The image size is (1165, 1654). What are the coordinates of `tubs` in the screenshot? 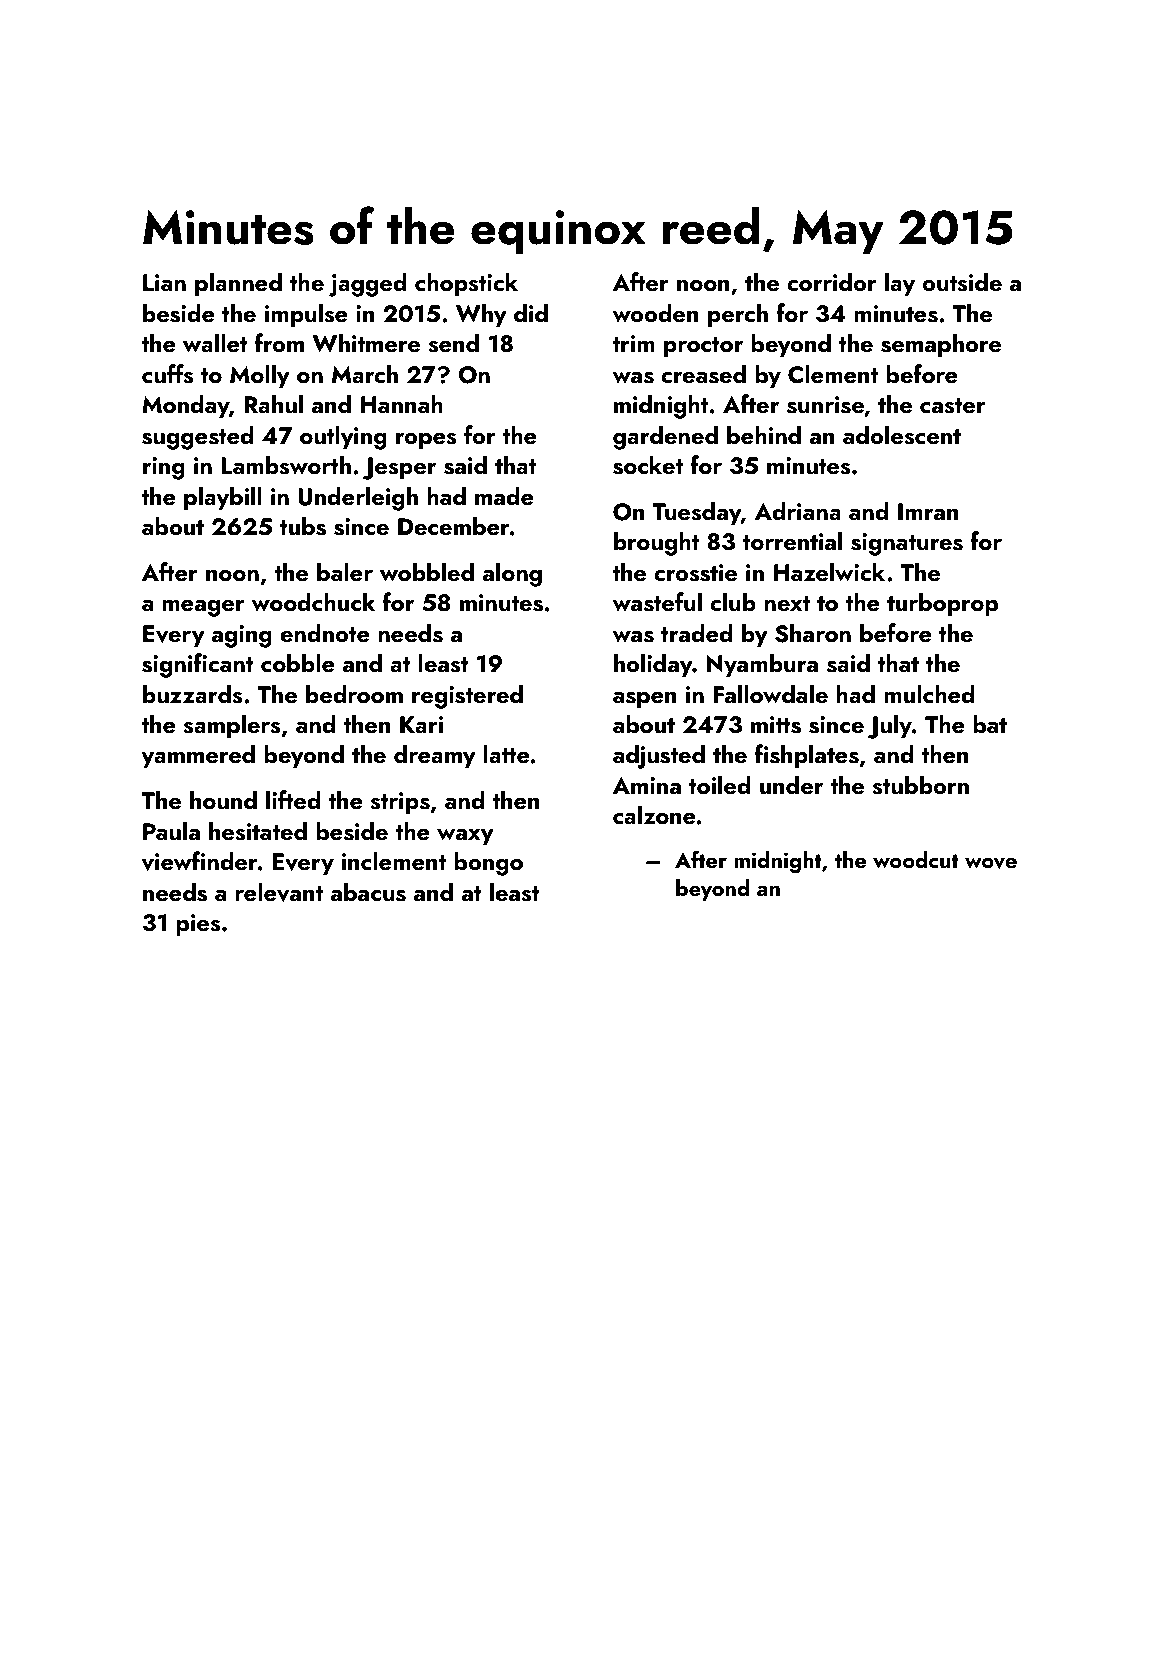 It's located at (303, 526).
